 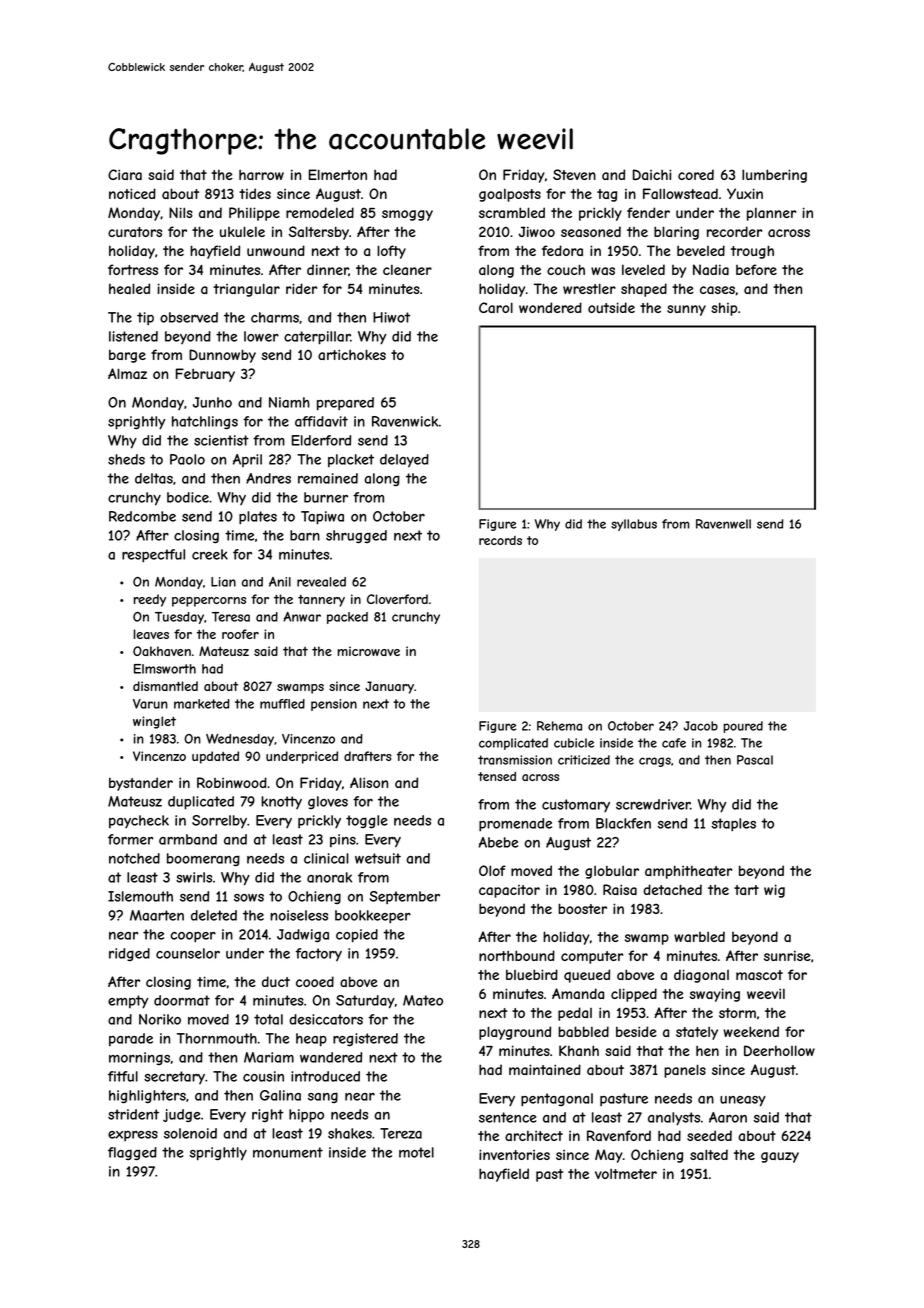 I want to click on Ravenwell, so click(x=723, y=524).
